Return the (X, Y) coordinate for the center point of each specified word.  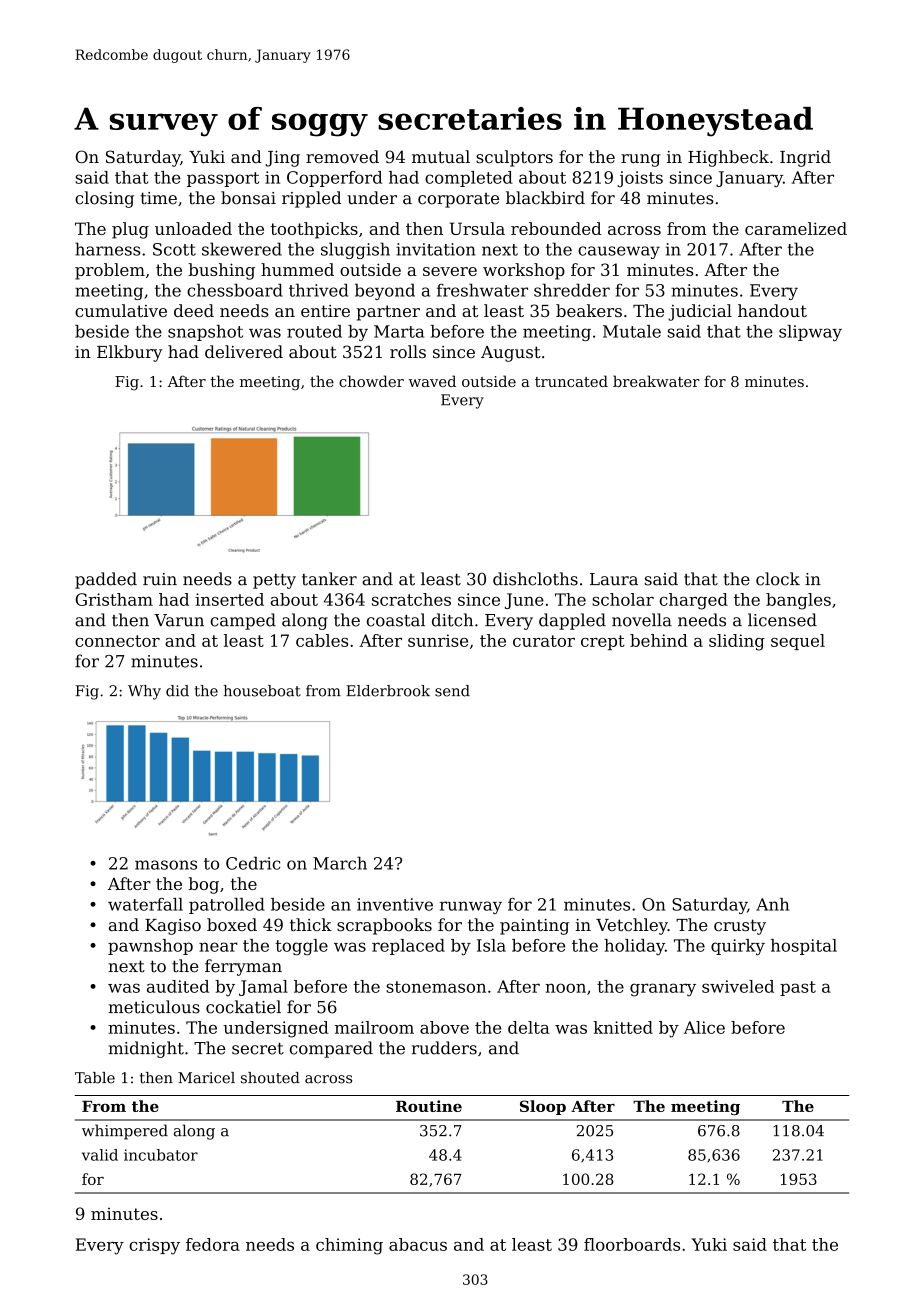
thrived (318, 290)
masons (166, 865)
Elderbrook (388, 691)
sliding (737, 642)
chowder (371, 381)
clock (778, 579)
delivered (244, 351)
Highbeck (728, 158)
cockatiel (243, 1007)
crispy (154, 1246)
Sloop (543, 1107)
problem (110, 271)
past (798, 988)
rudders (444, 1048)
